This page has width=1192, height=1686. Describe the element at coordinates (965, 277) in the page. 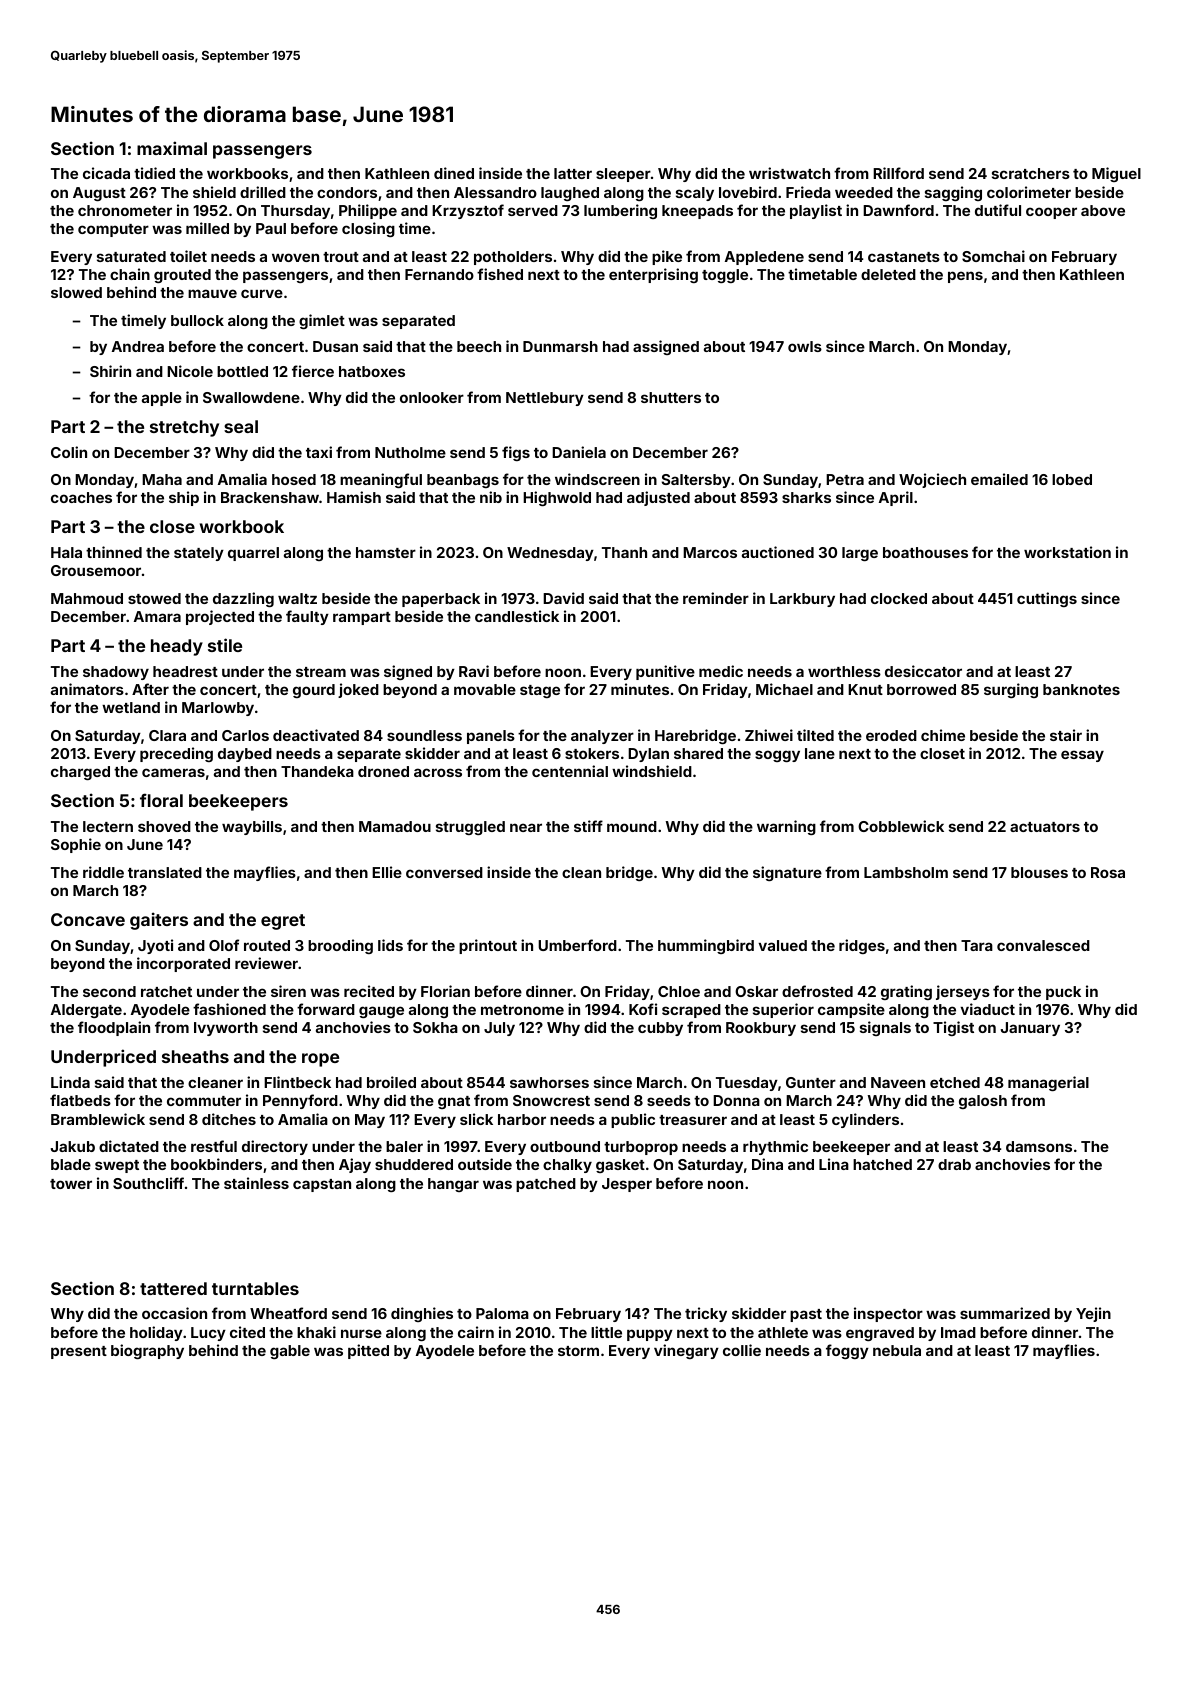

I see `pens` at that location.
